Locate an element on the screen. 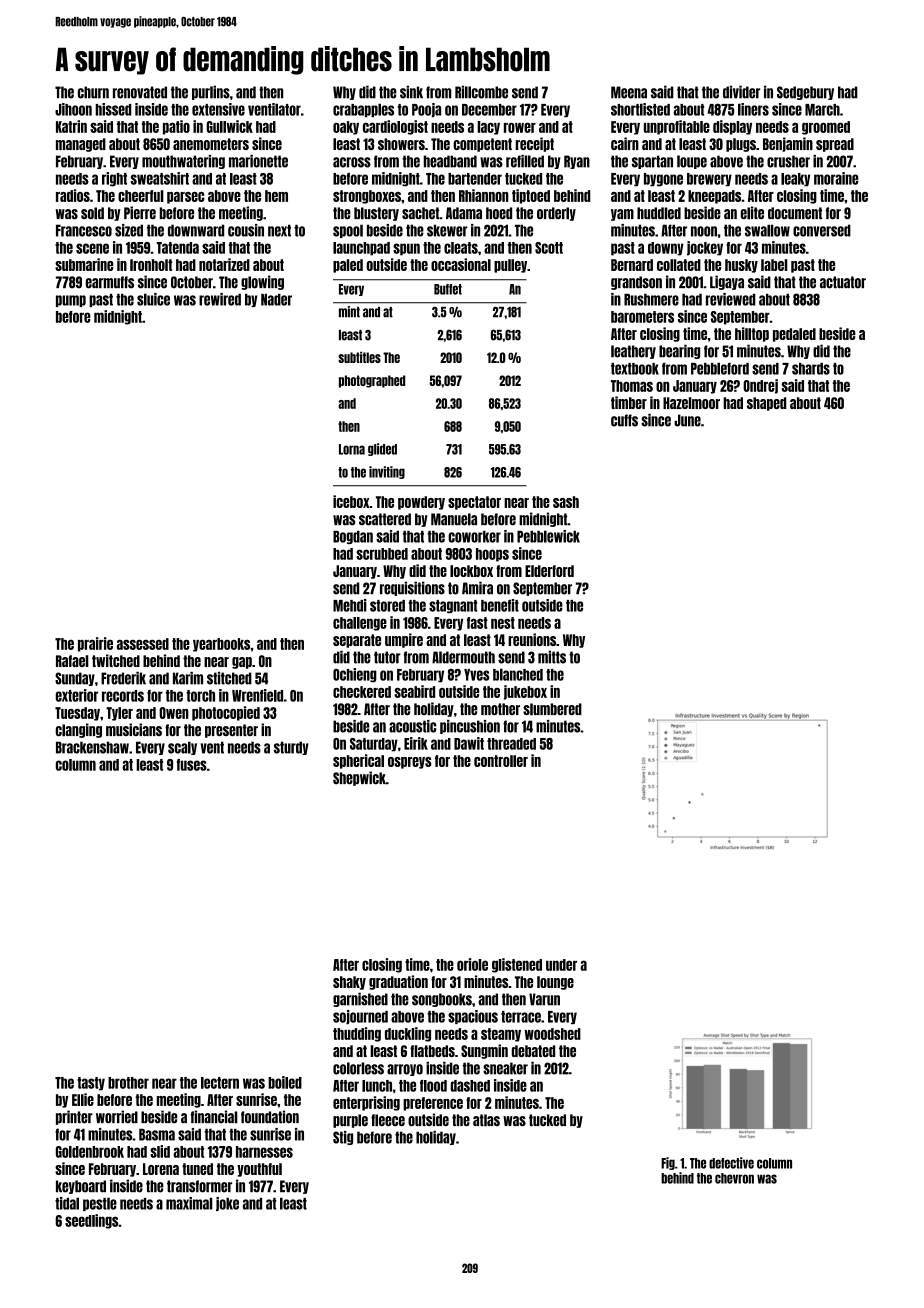  shards is located at coordinates (811, 369).
